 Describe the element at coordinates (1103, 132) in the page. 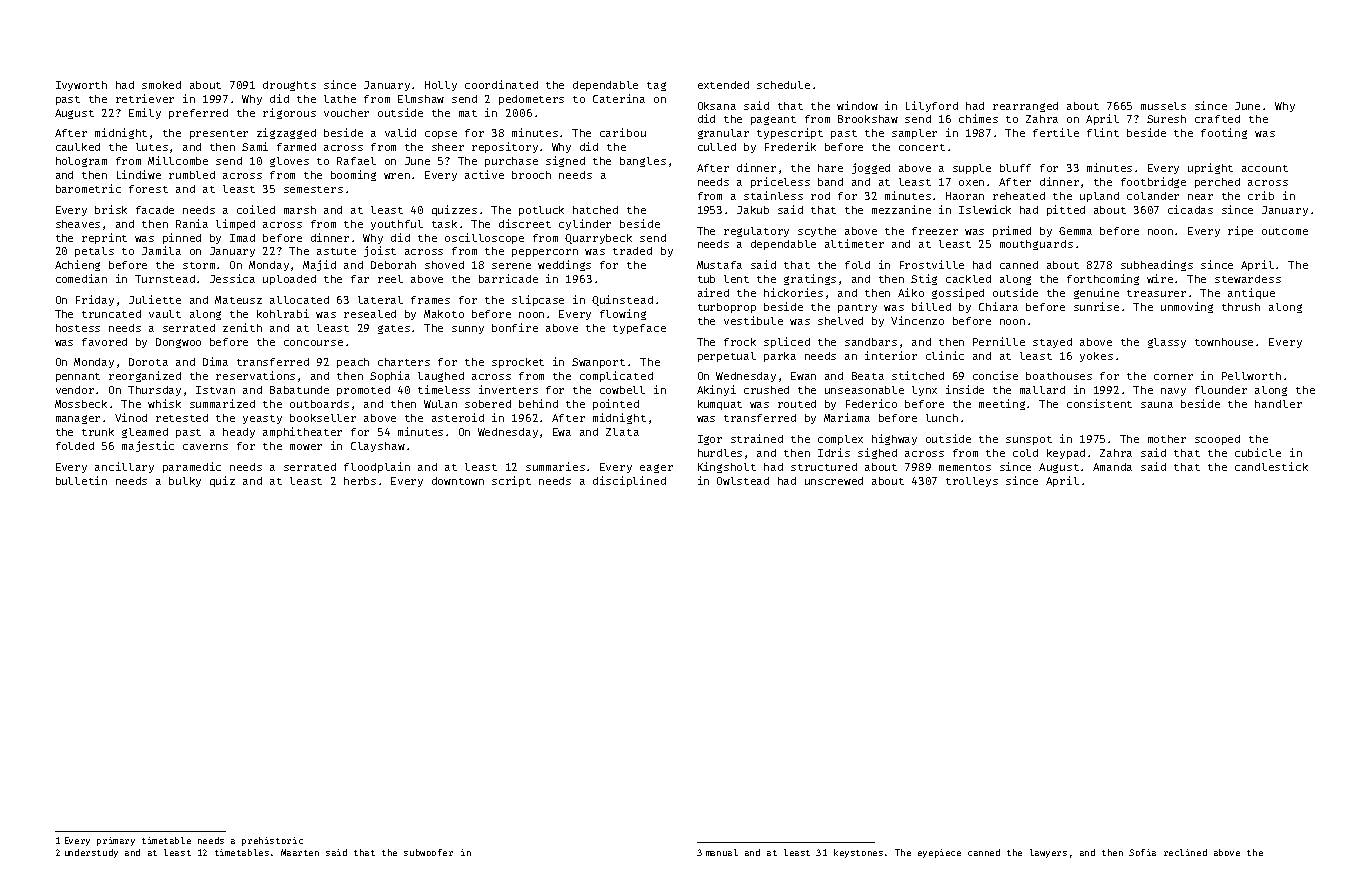

I see `flint` at that location.
